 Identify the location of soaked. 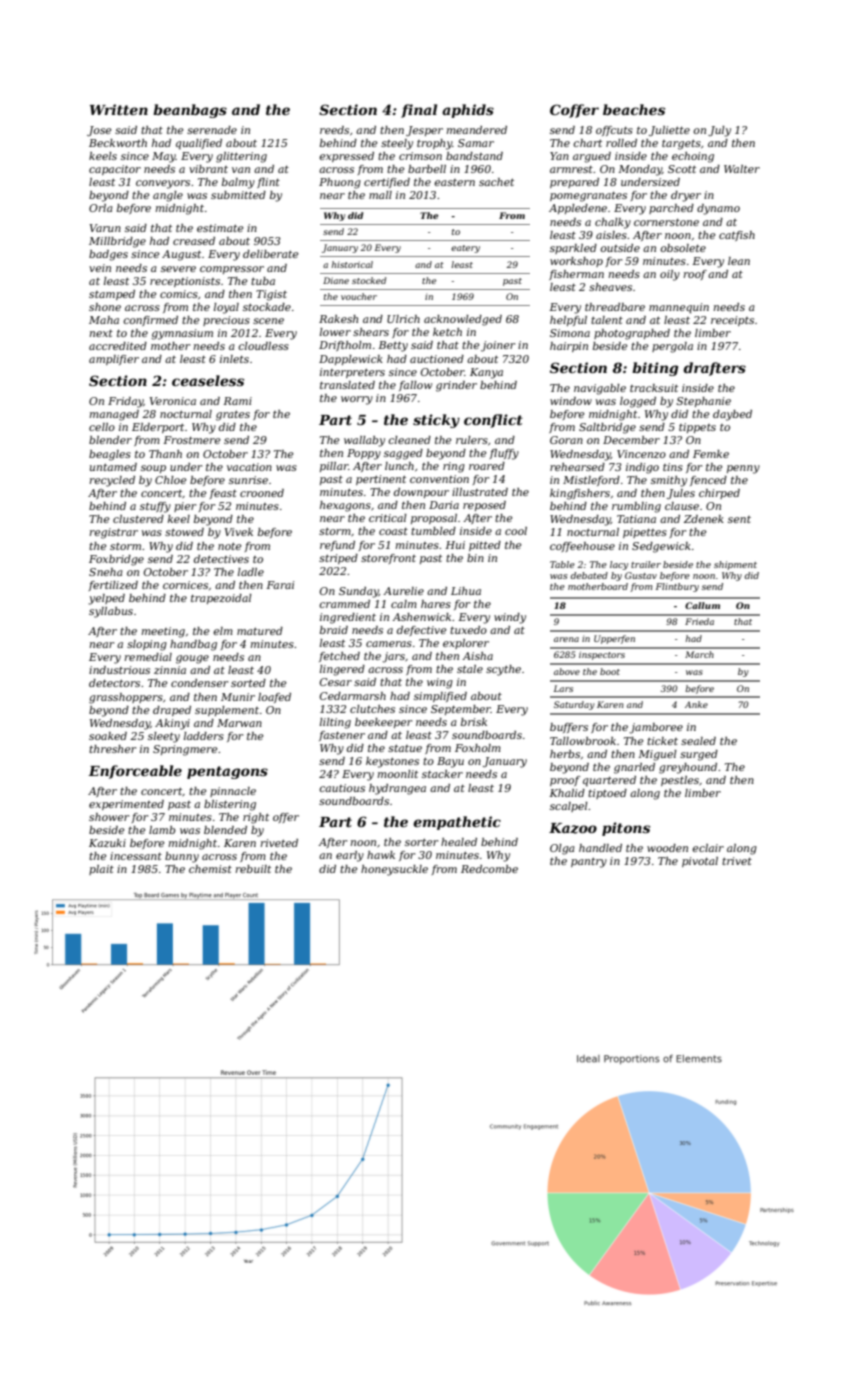
(108, 736).
